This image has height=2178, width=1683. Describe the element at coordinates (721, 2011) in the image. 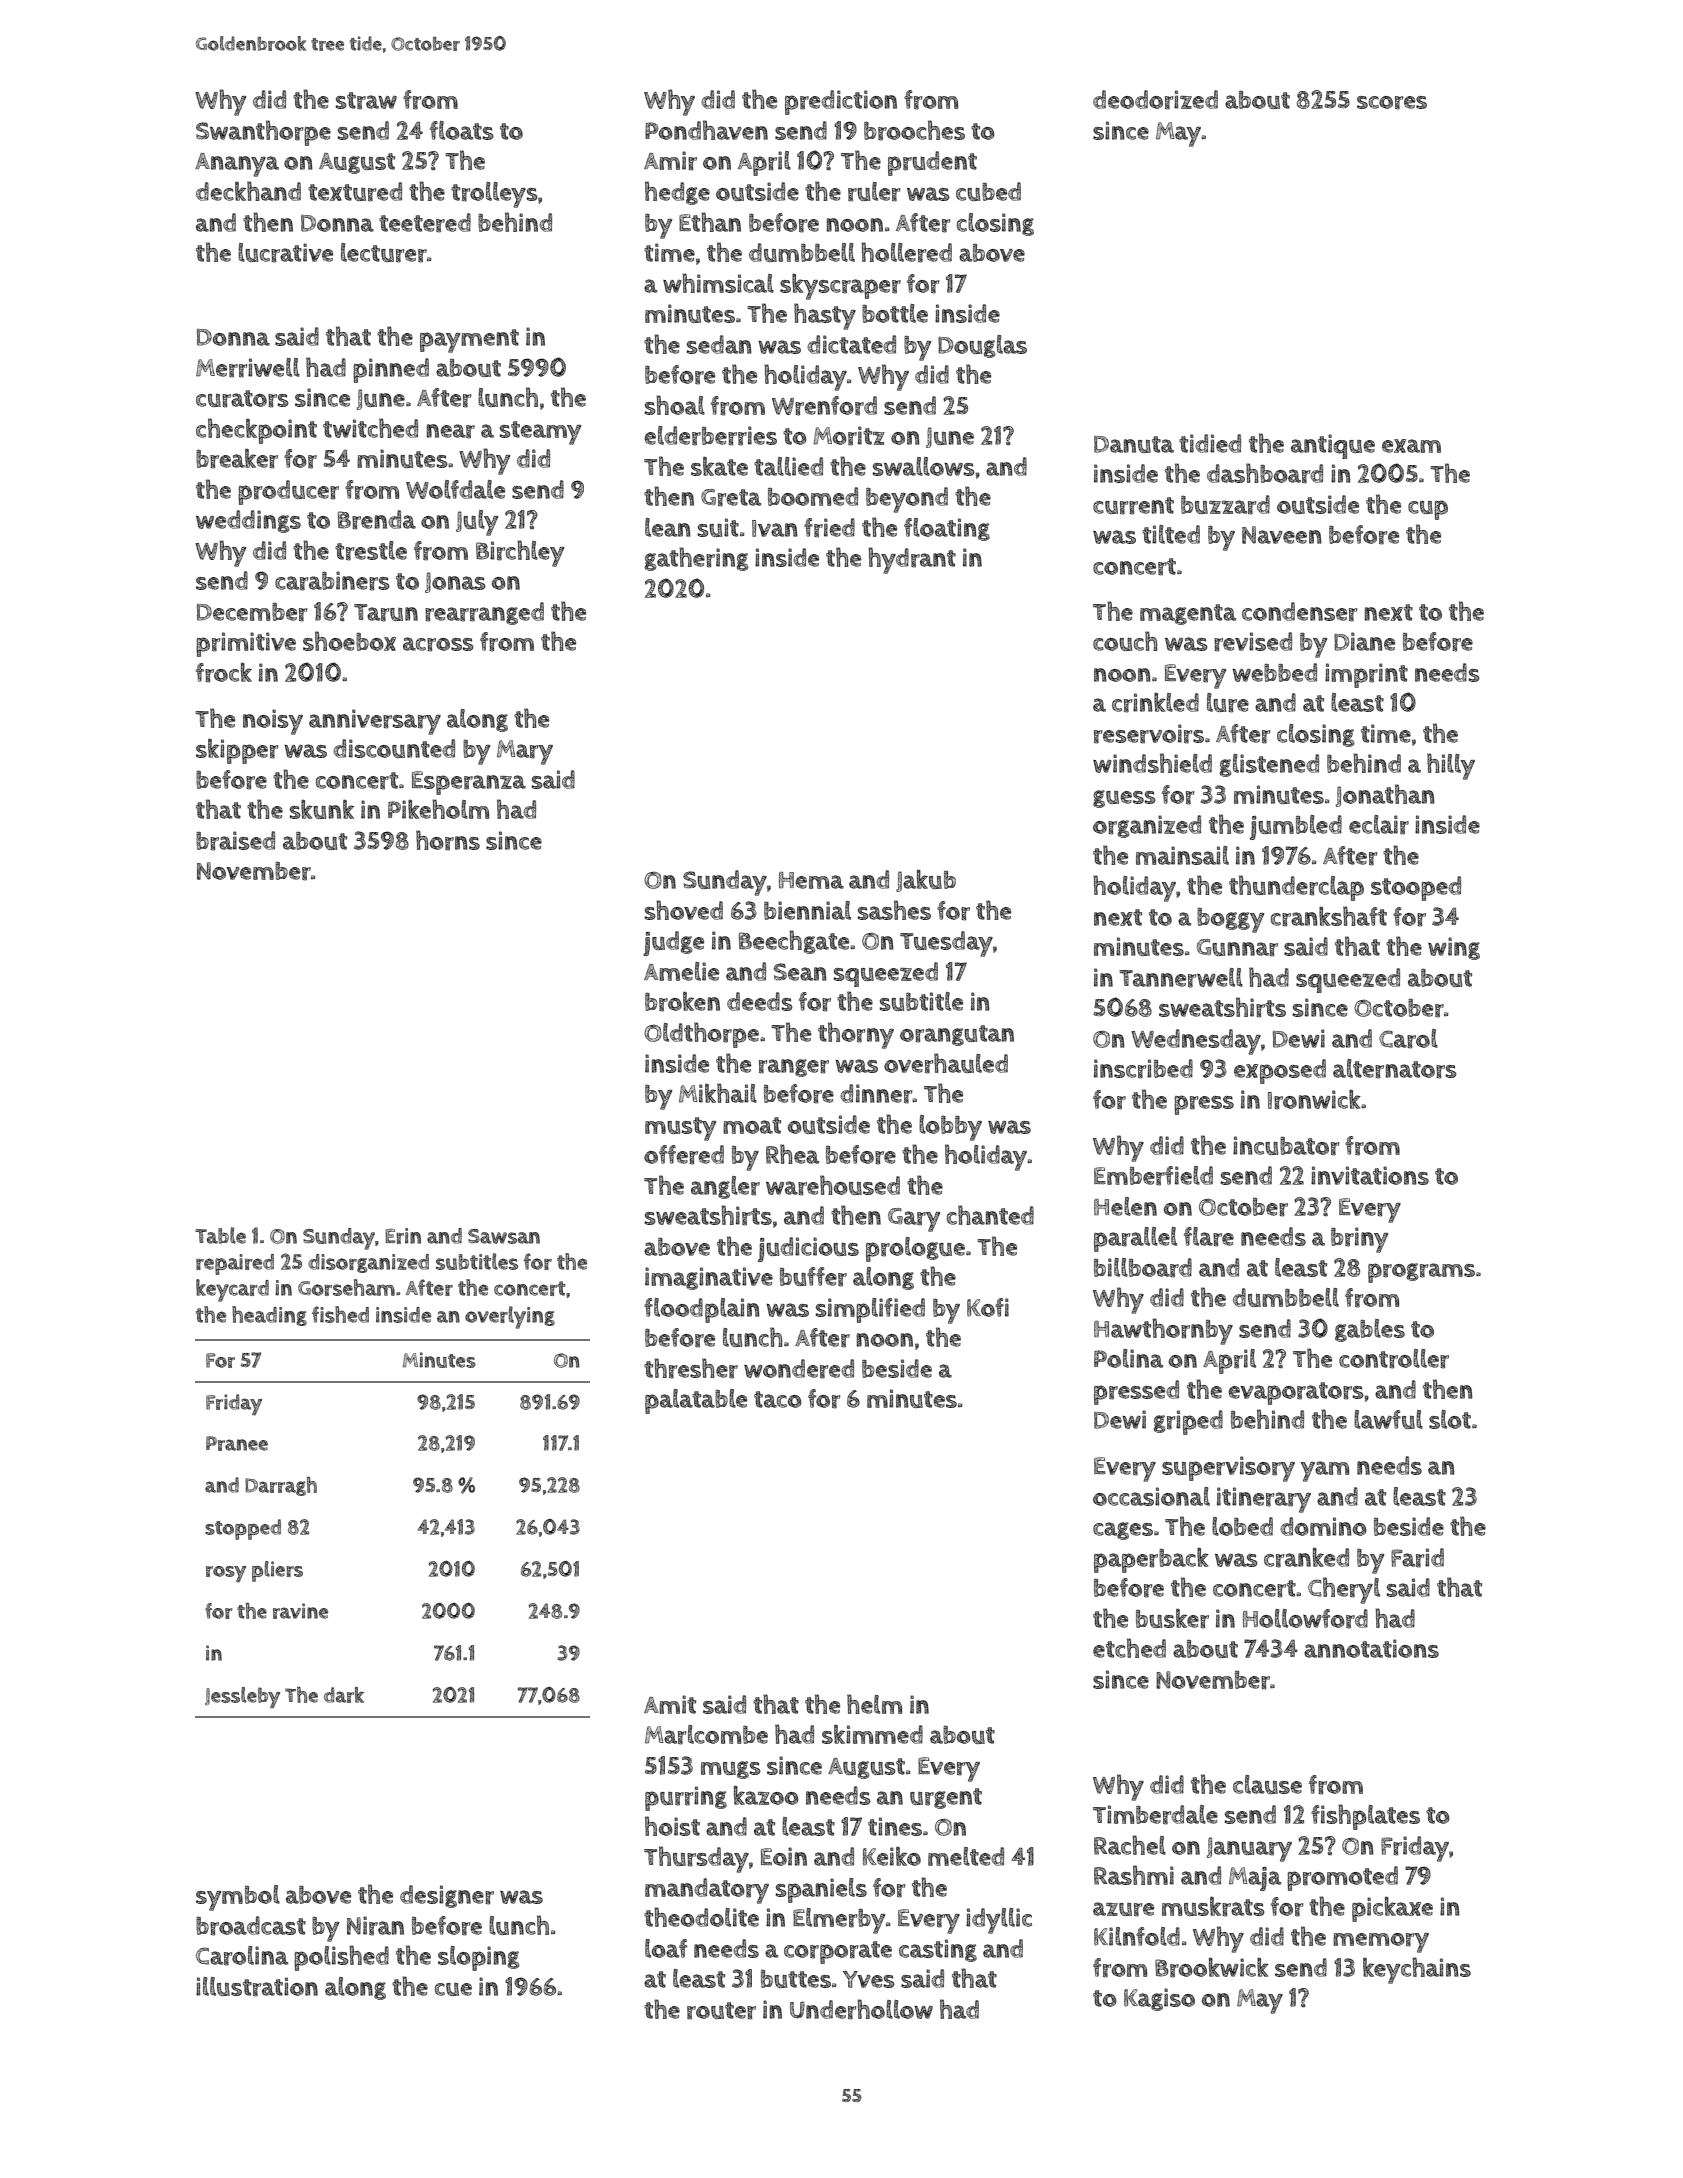

I see `router` at that location.
